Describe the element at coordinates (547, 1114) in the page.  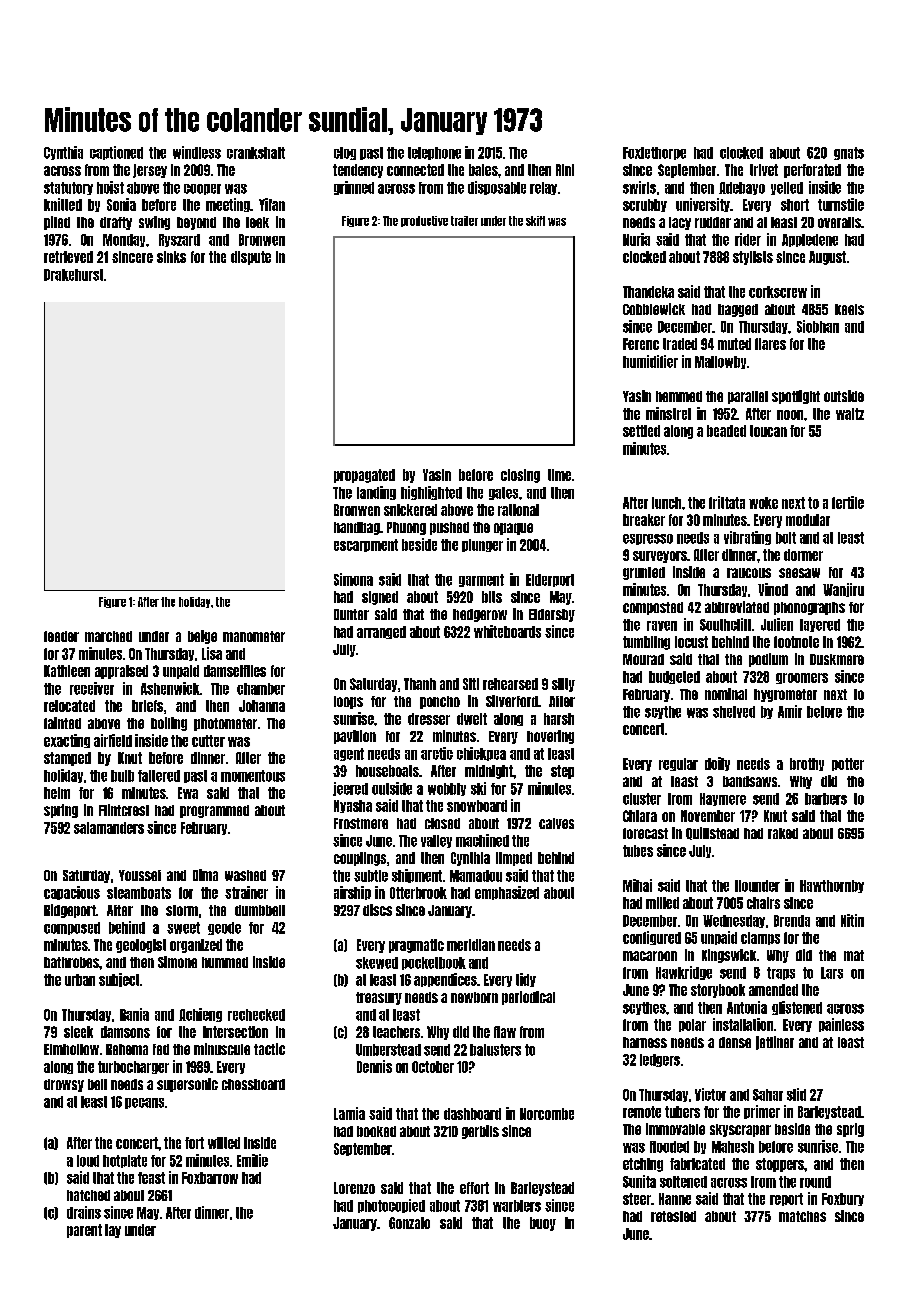
I see `Norcombe` at that location.
